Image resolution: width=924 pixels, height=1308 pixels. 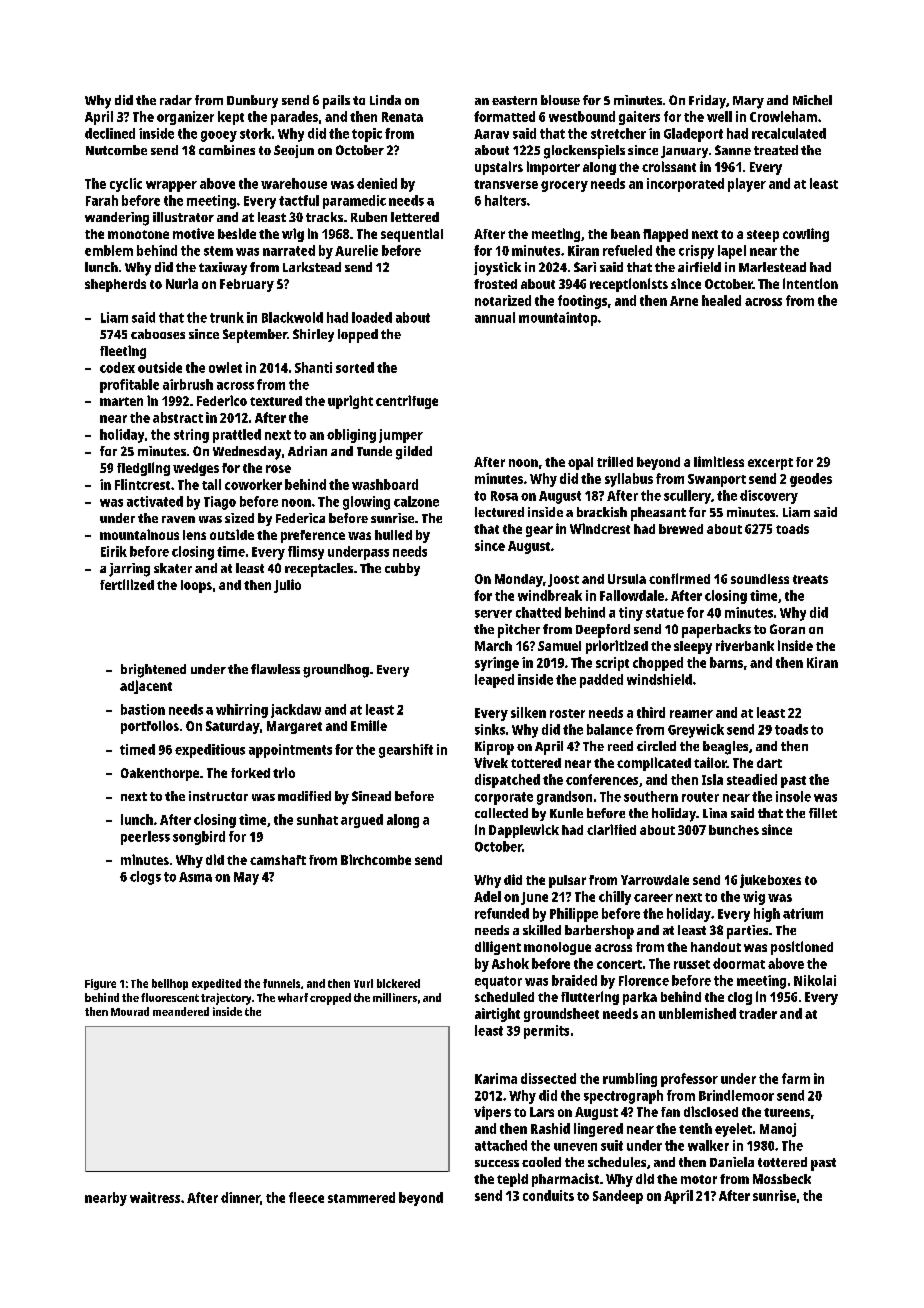 I want to click on limitless, so click(x=719, y=461).
